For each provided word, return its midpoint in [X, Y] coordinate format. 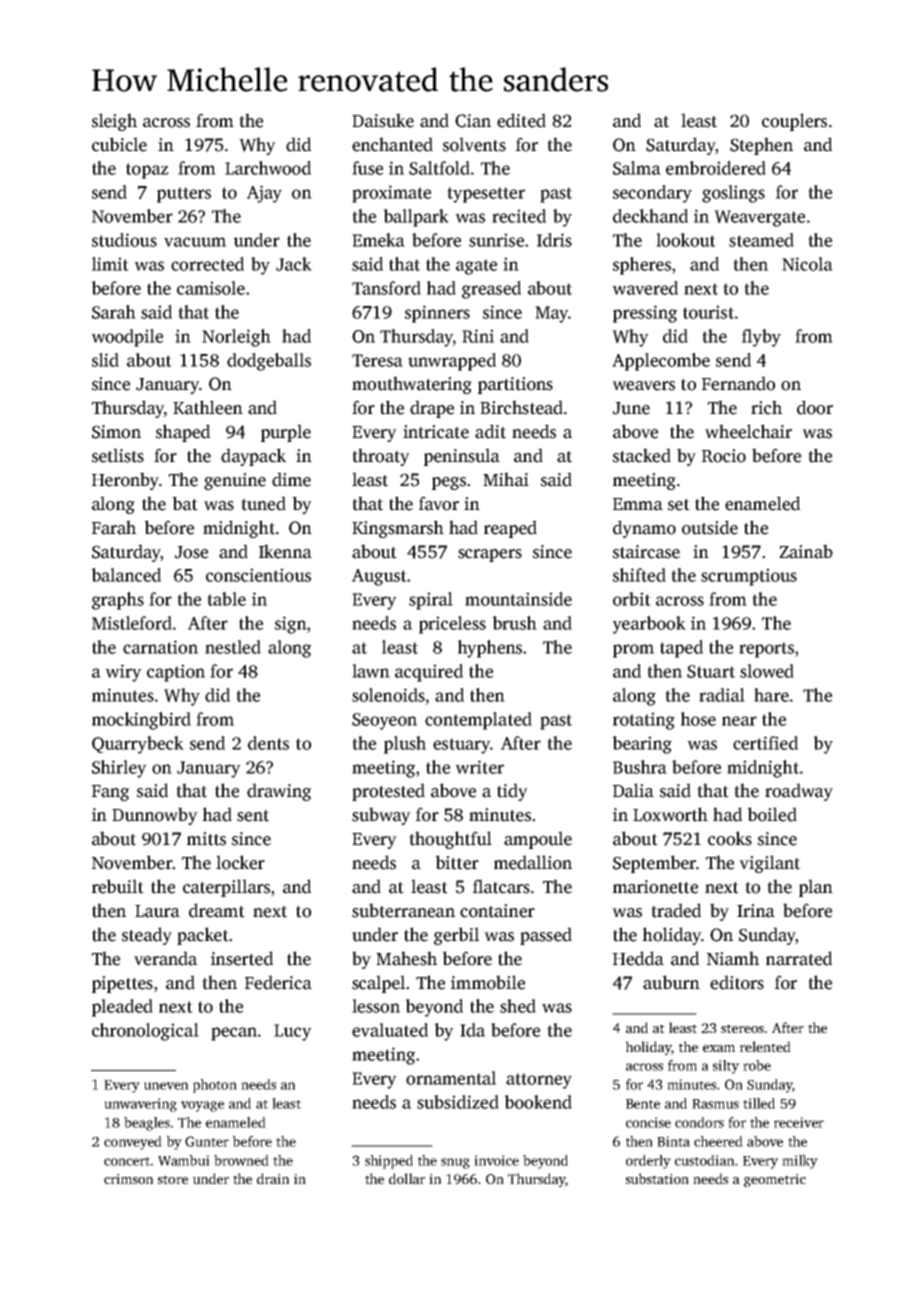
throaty [381, 457]
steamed [761, 240]
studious [124, 240]
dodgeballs [269, 362]
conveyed [133, 1143]
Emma [638, 504]
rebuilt [118, 886]
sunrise [496, 240]
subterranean [403, 910]
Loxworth [670, 814]
